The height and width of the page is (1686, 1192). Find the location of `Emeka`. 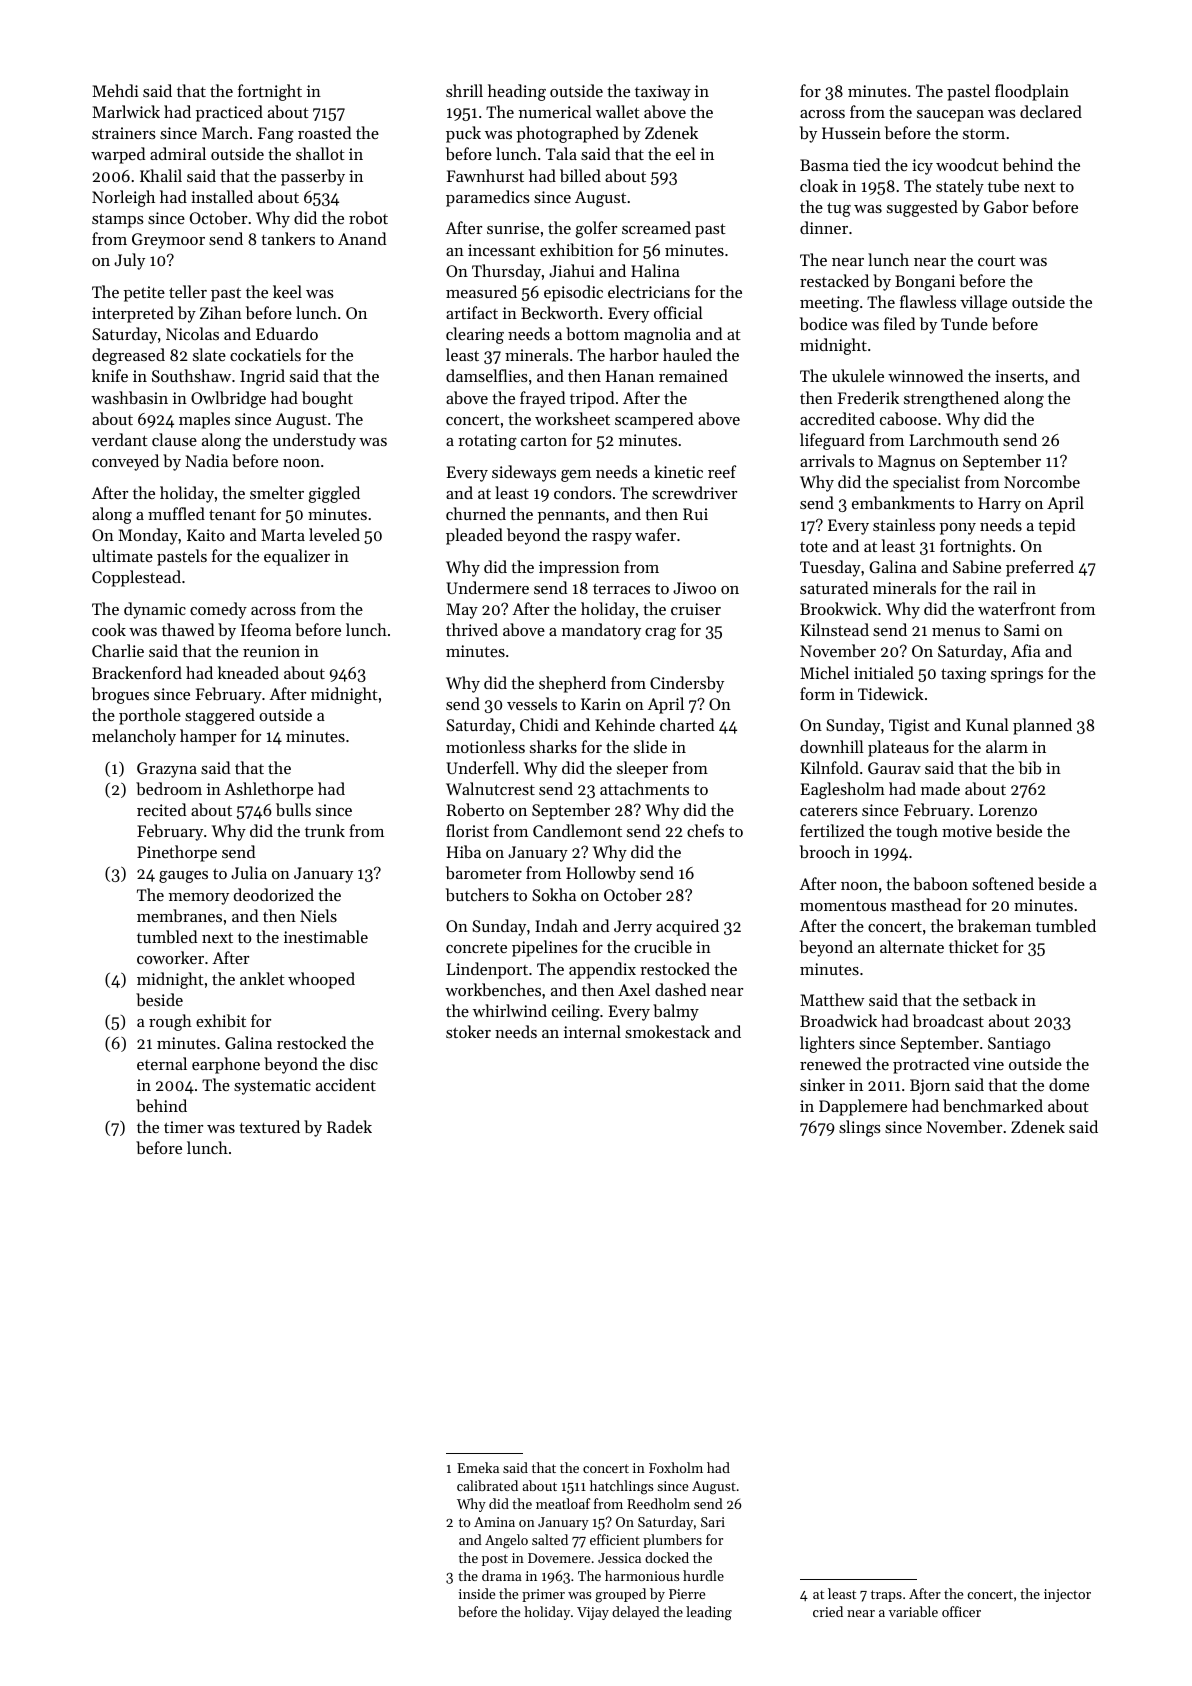

Emeka is located at coordinates (478, 1467).
